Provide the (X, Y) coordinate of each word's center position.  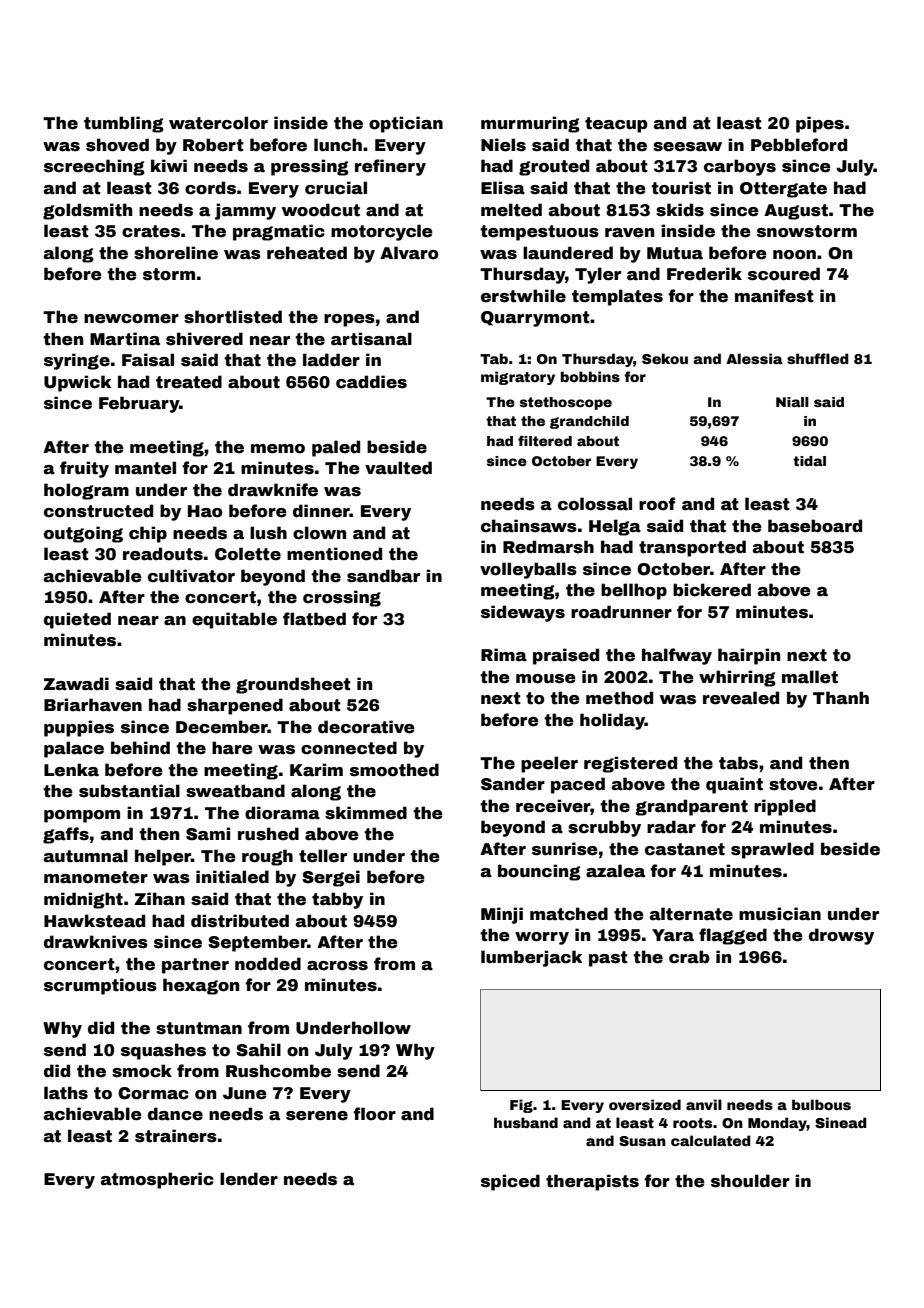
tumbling (124, 124)
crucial (336, 188)
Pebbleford (799, 145)
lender (249, 1179)
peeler (549, 764)
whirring (737, 678)
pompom (82, 816)
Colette (248, 554)
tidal (809, 461)
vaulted (398, 468)
